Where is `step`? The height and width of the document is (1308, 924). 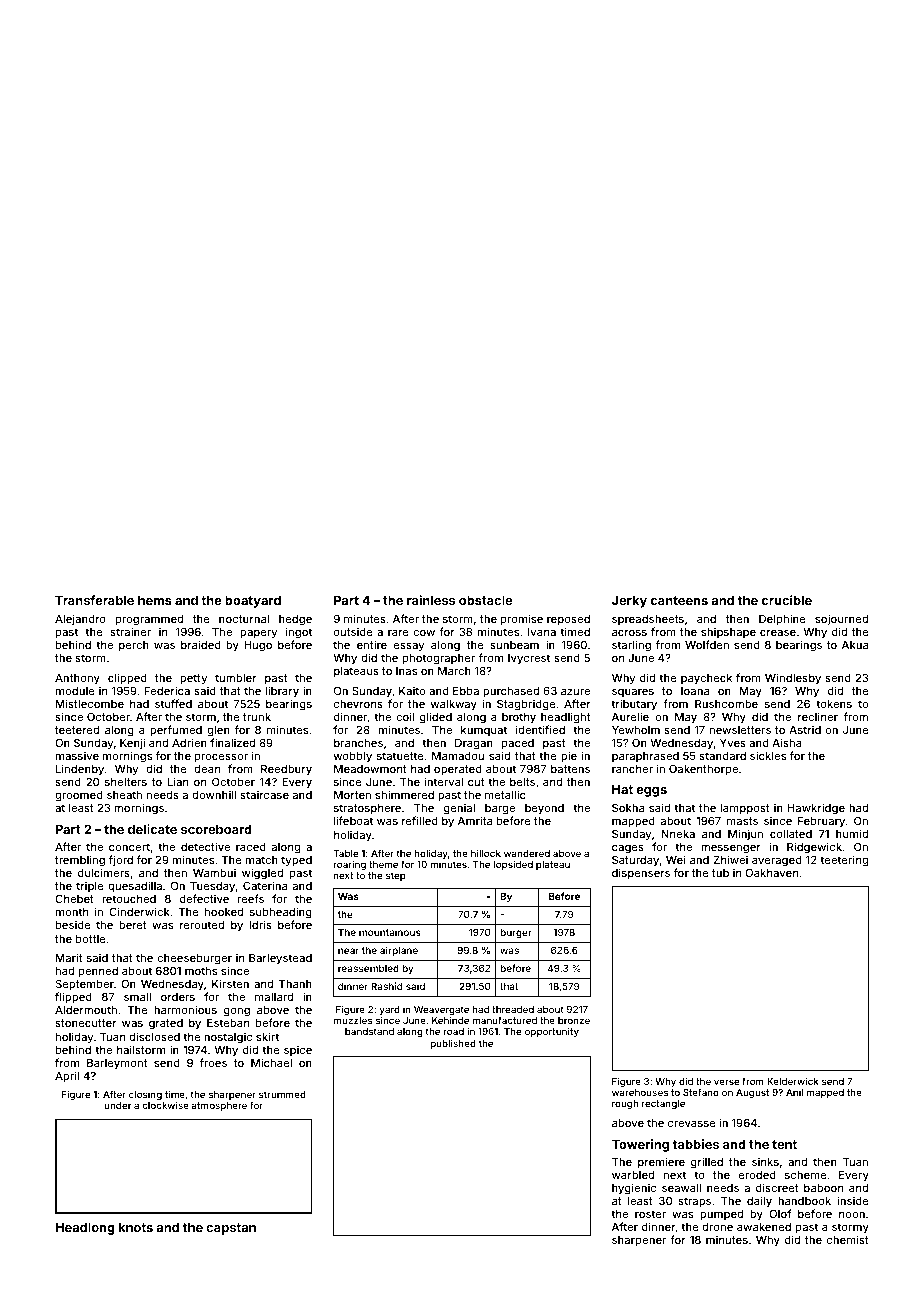
step is located at coordinates (396, 876).
